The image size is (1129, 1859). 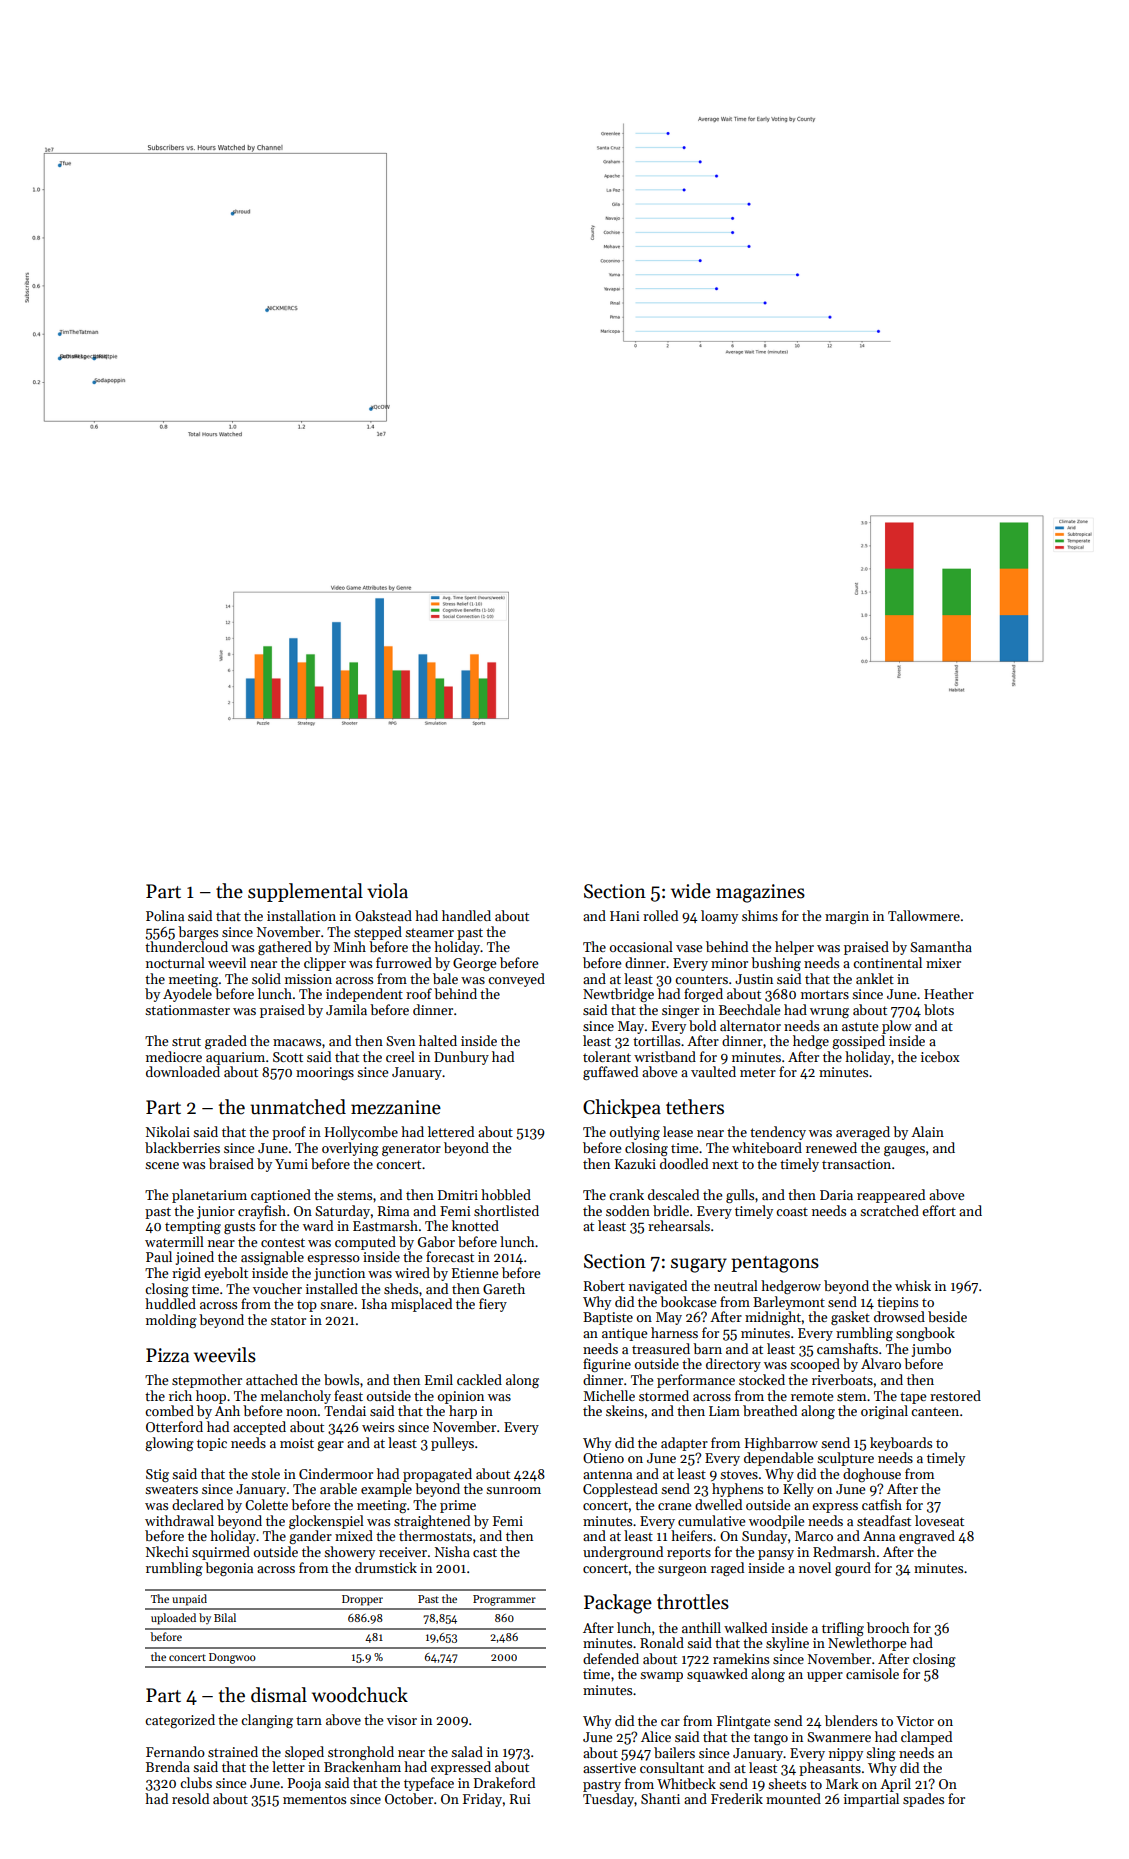 What do you see at coordinates (493, 1305) in the screenshot?
I see `fiery` at bounding box center [493, 1305].
